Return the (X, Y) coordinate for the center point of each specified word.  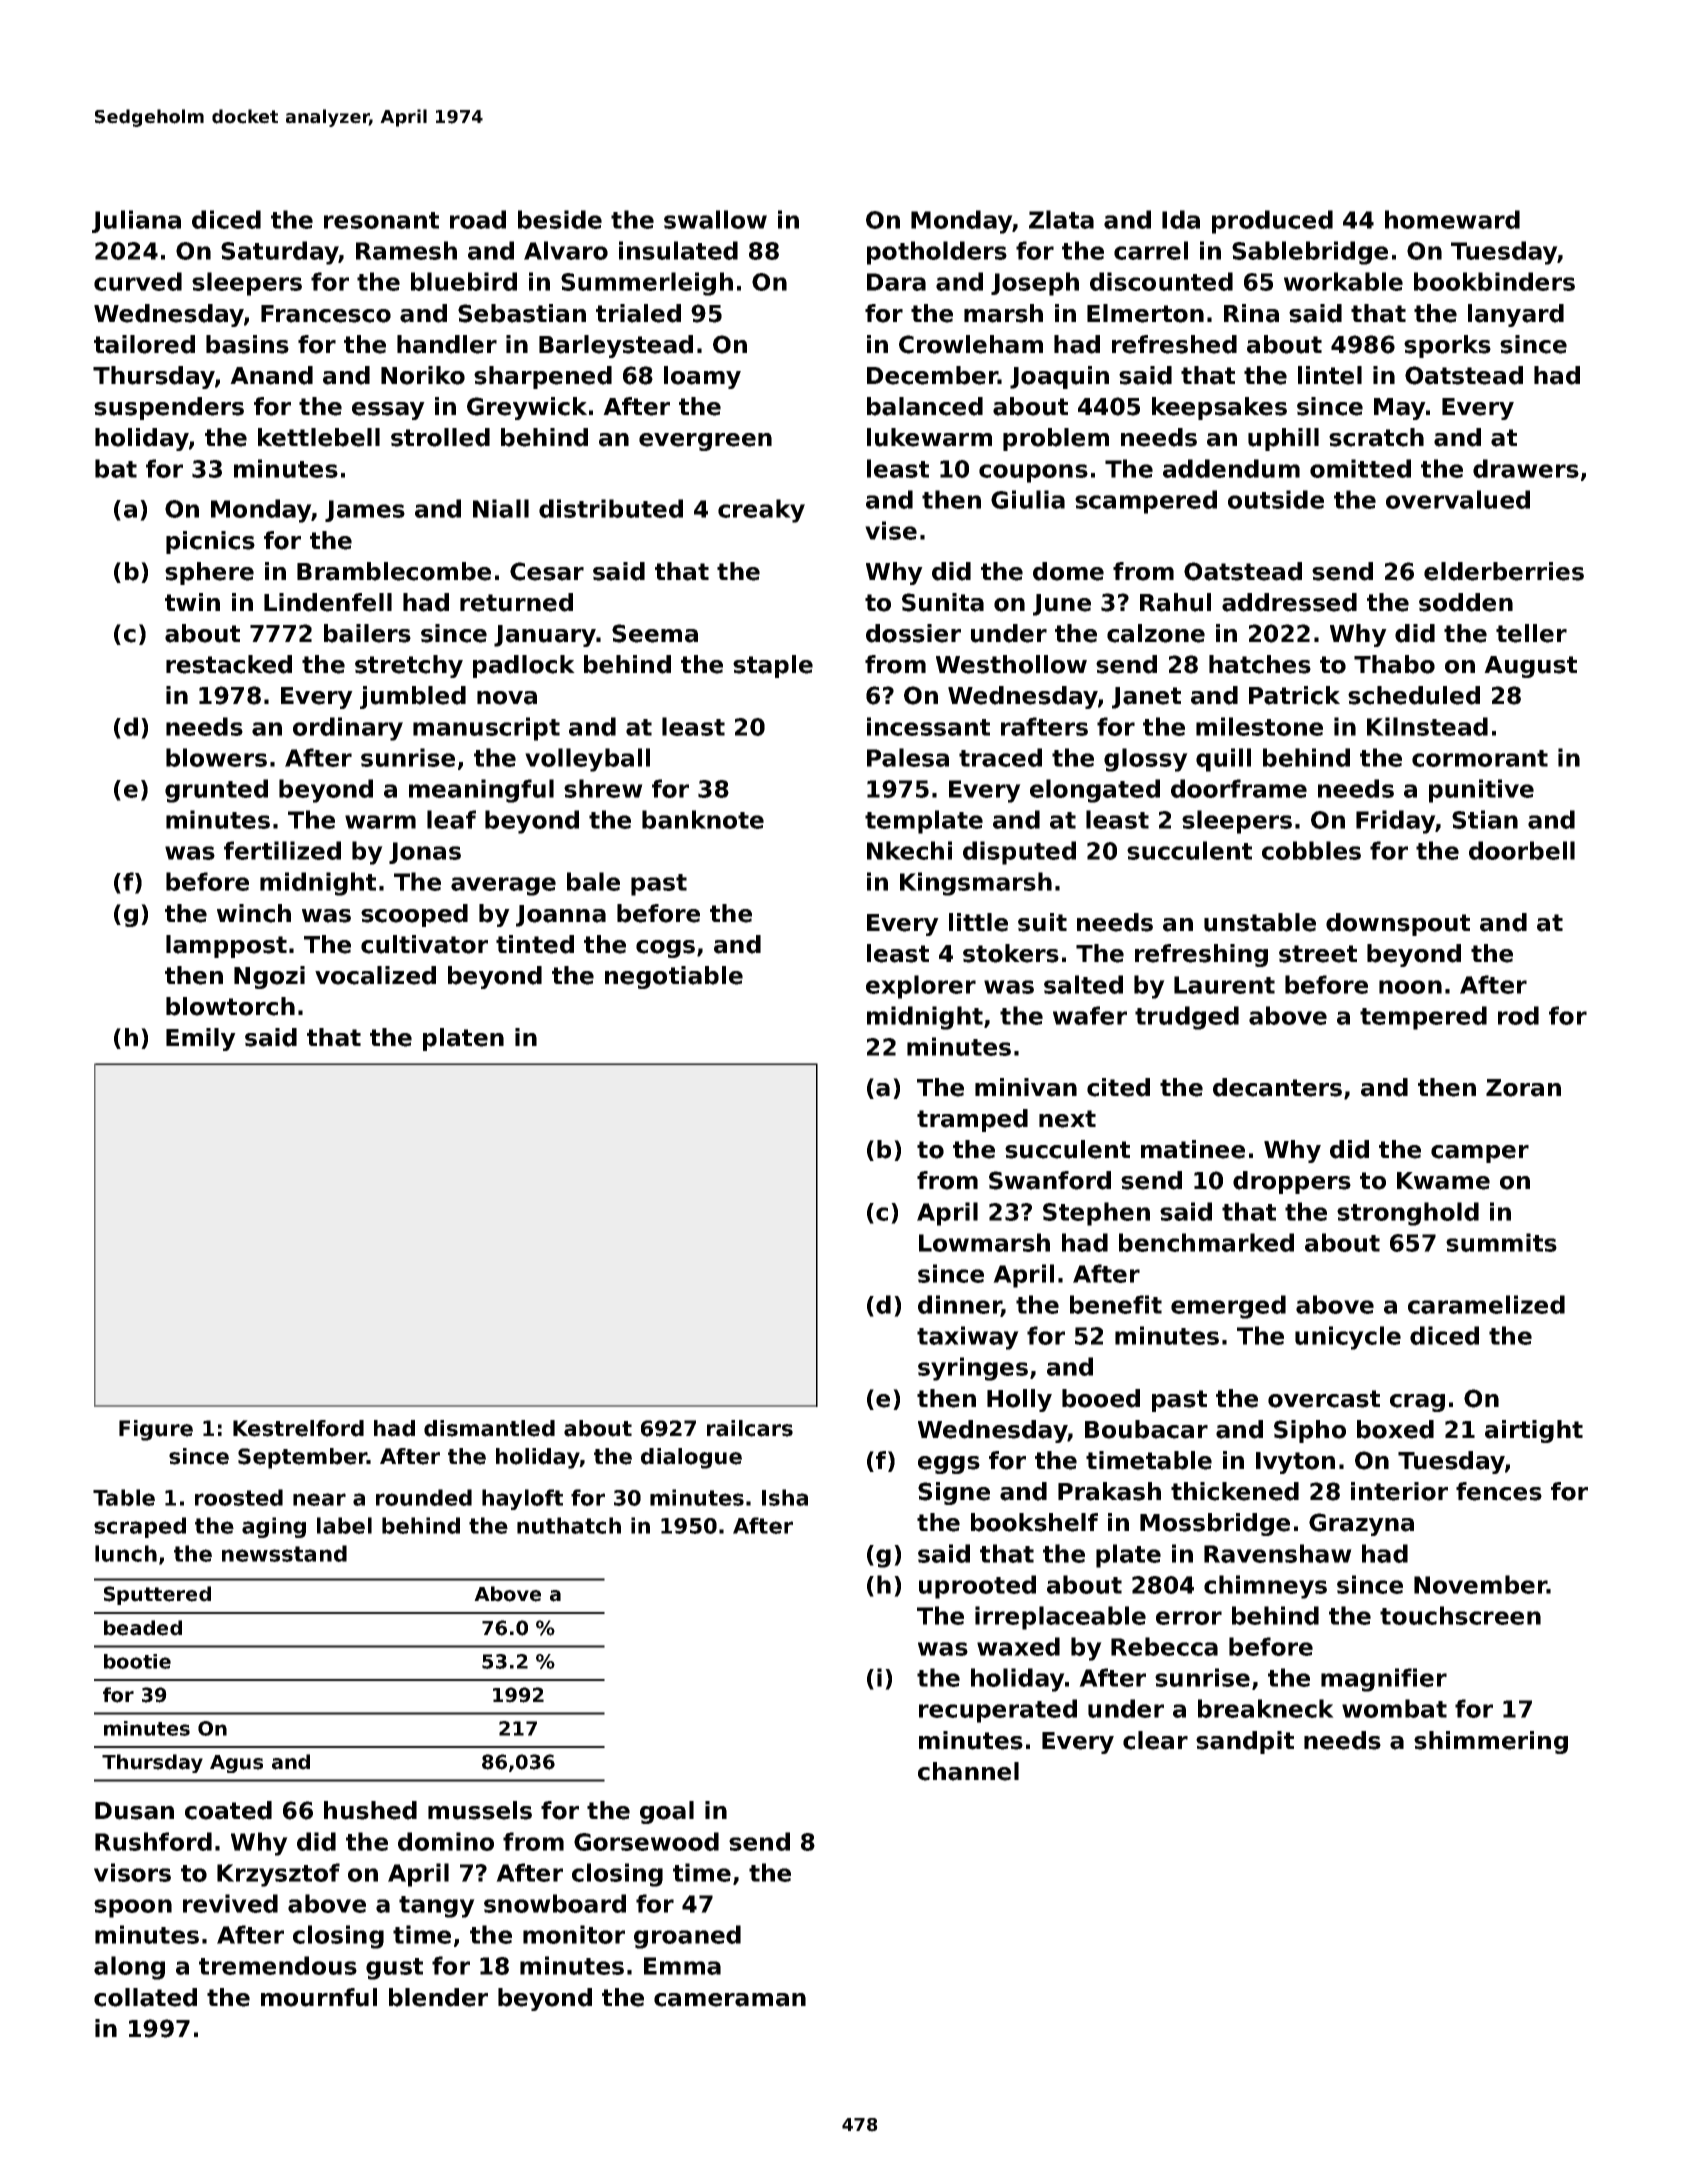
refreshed (1174, 344)
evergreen (705, 442)
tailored (144, 344)
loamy (702, 377)
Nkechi (909, 850)
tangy (437, 1907)
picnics (210, 542)
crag (1417, 1403)
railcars (750, 1428)
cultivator (424, 944)
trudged (1187, 1018)
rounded (424, 1497)
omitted (1360, 468)
